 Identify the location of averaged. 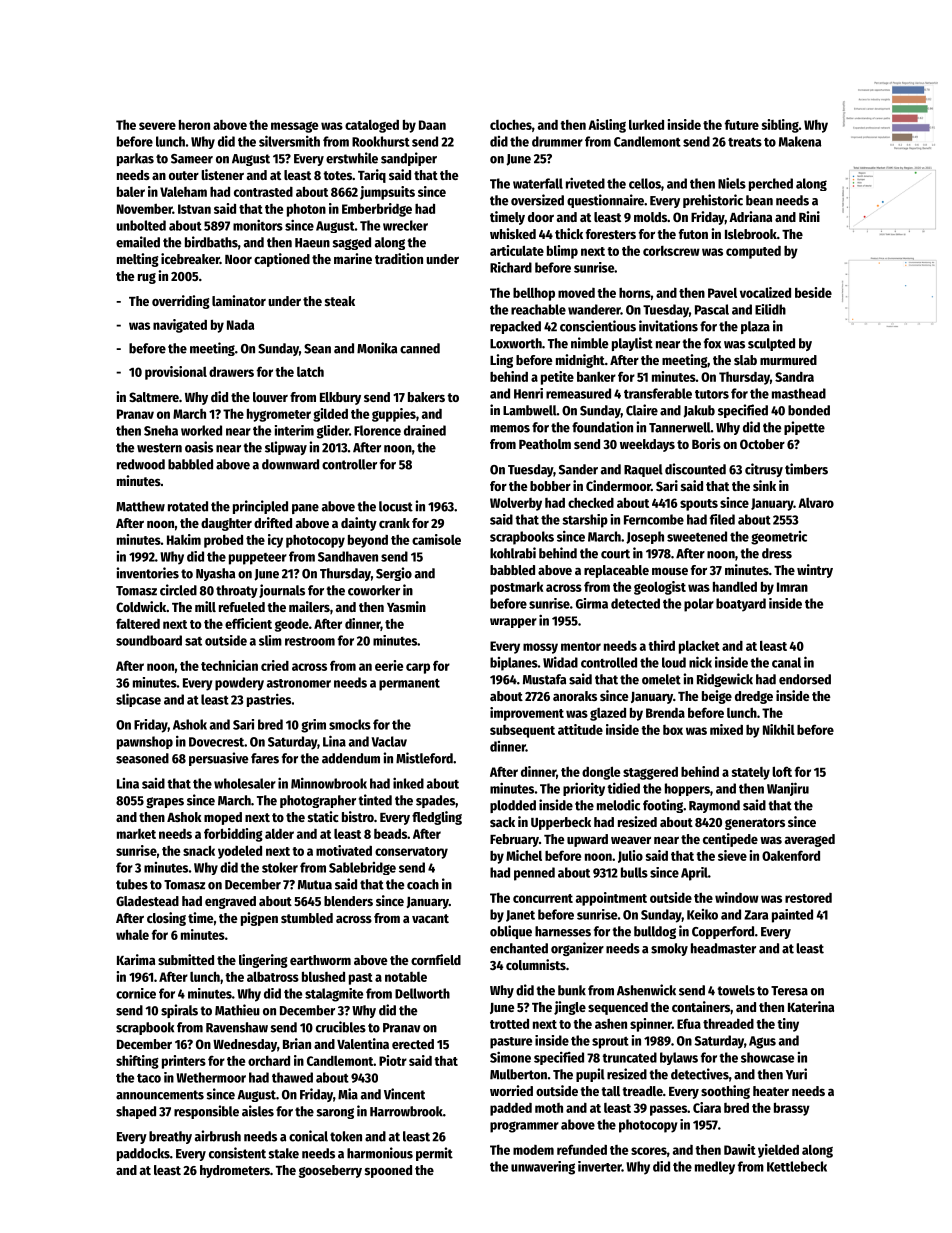
(810, 840).
